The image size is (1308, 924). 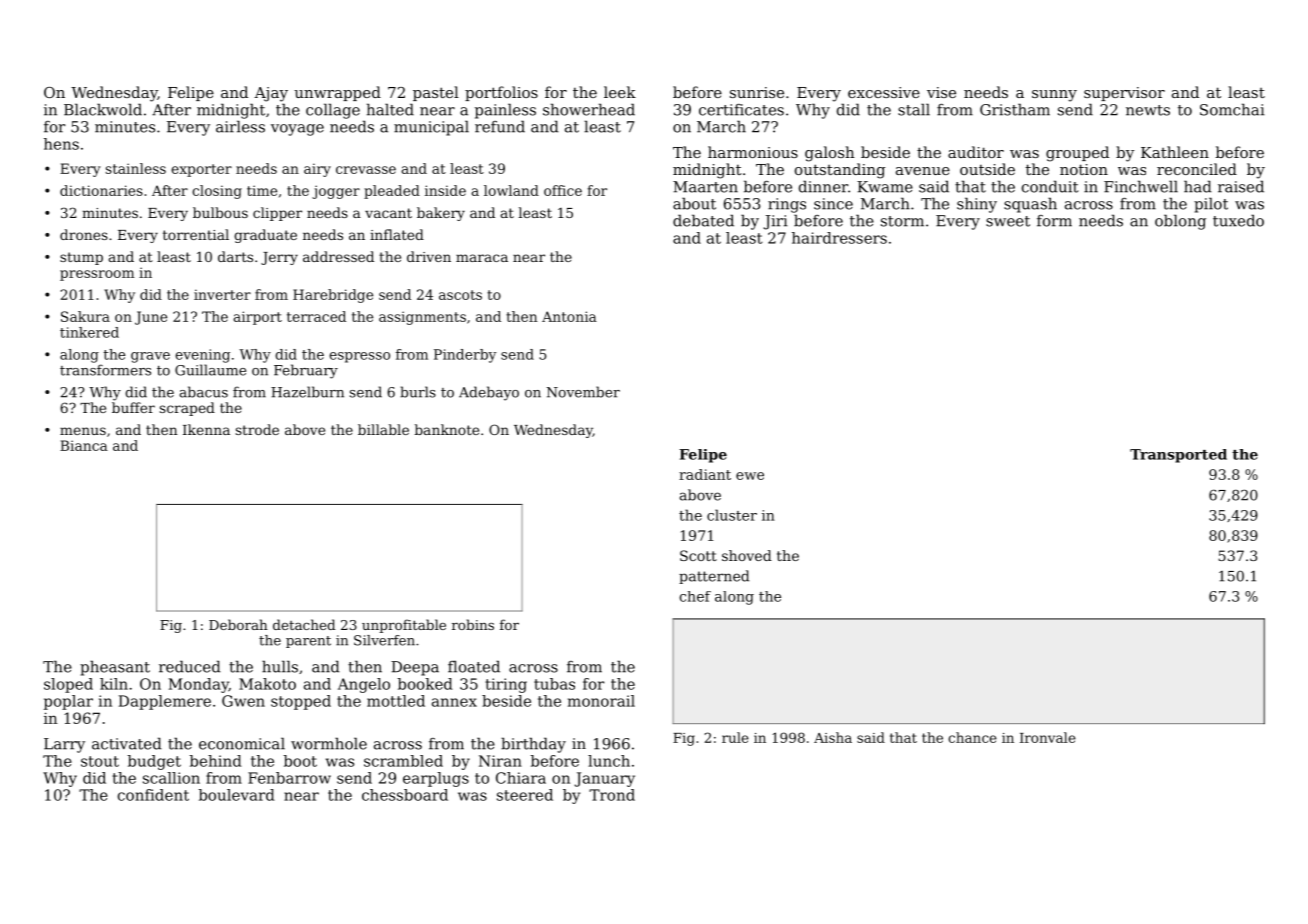 I want to click on billable, so click(x=383, y=429).
